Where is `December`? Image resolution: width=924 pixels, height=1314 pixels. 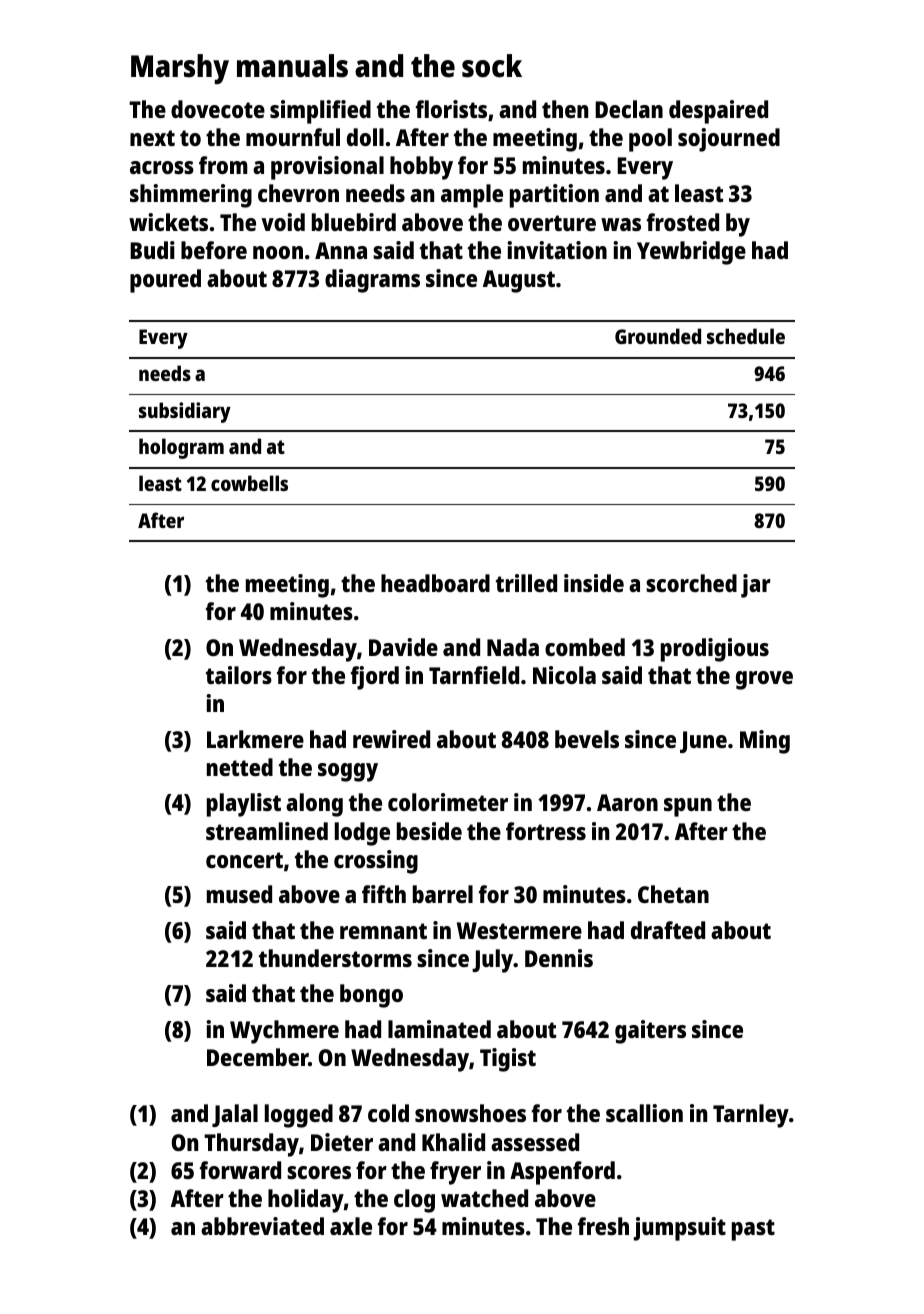 December is located at coordinates (257, 1057).
